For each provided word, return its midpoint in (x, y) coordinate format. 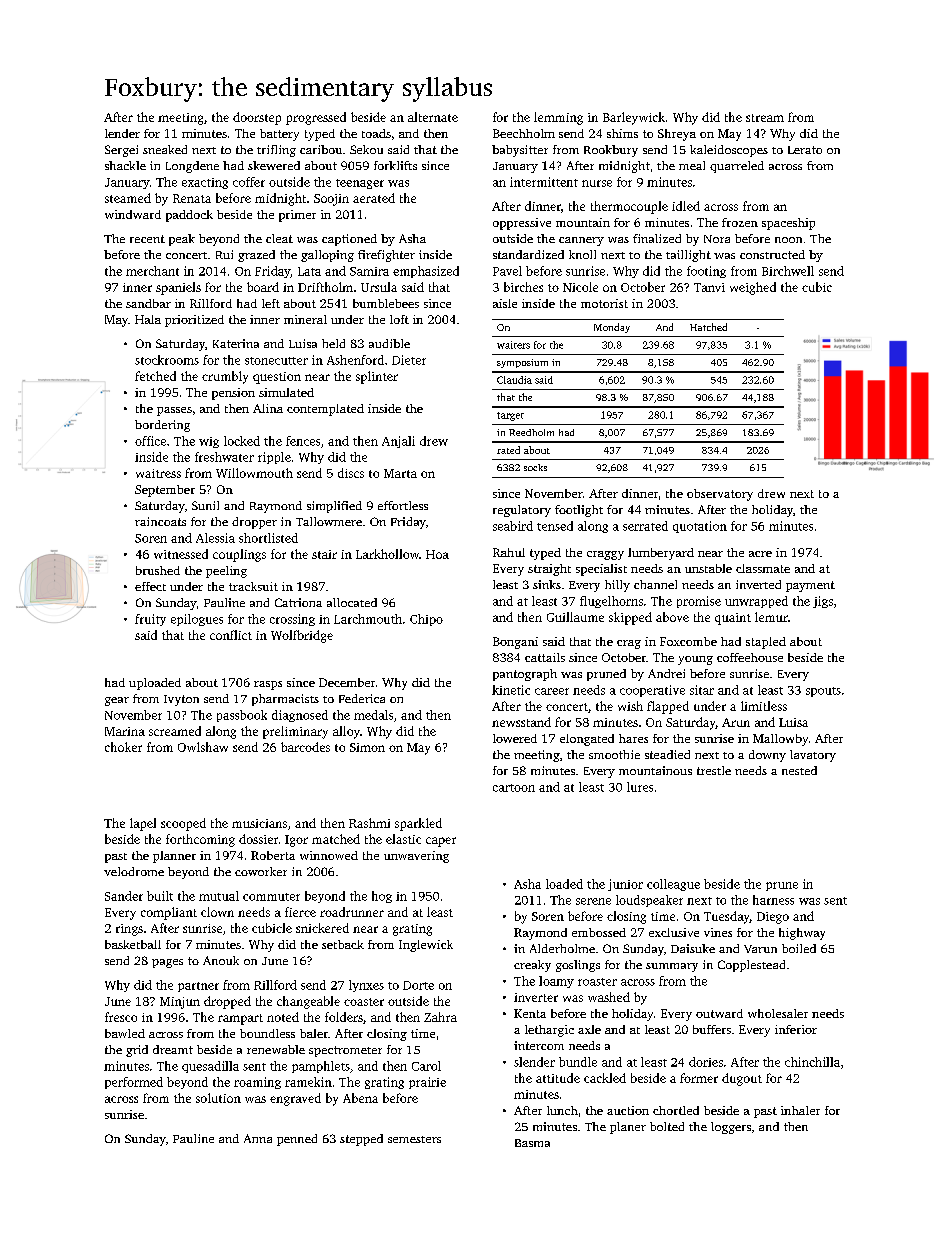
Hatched (708, 327)
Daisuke (693, 948)
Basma (532, 1143)
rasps (268, 685)
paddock (189, 216)
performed (134, 1083)
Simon (367, 747)
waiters (513, 345)
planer (628, 1128)
